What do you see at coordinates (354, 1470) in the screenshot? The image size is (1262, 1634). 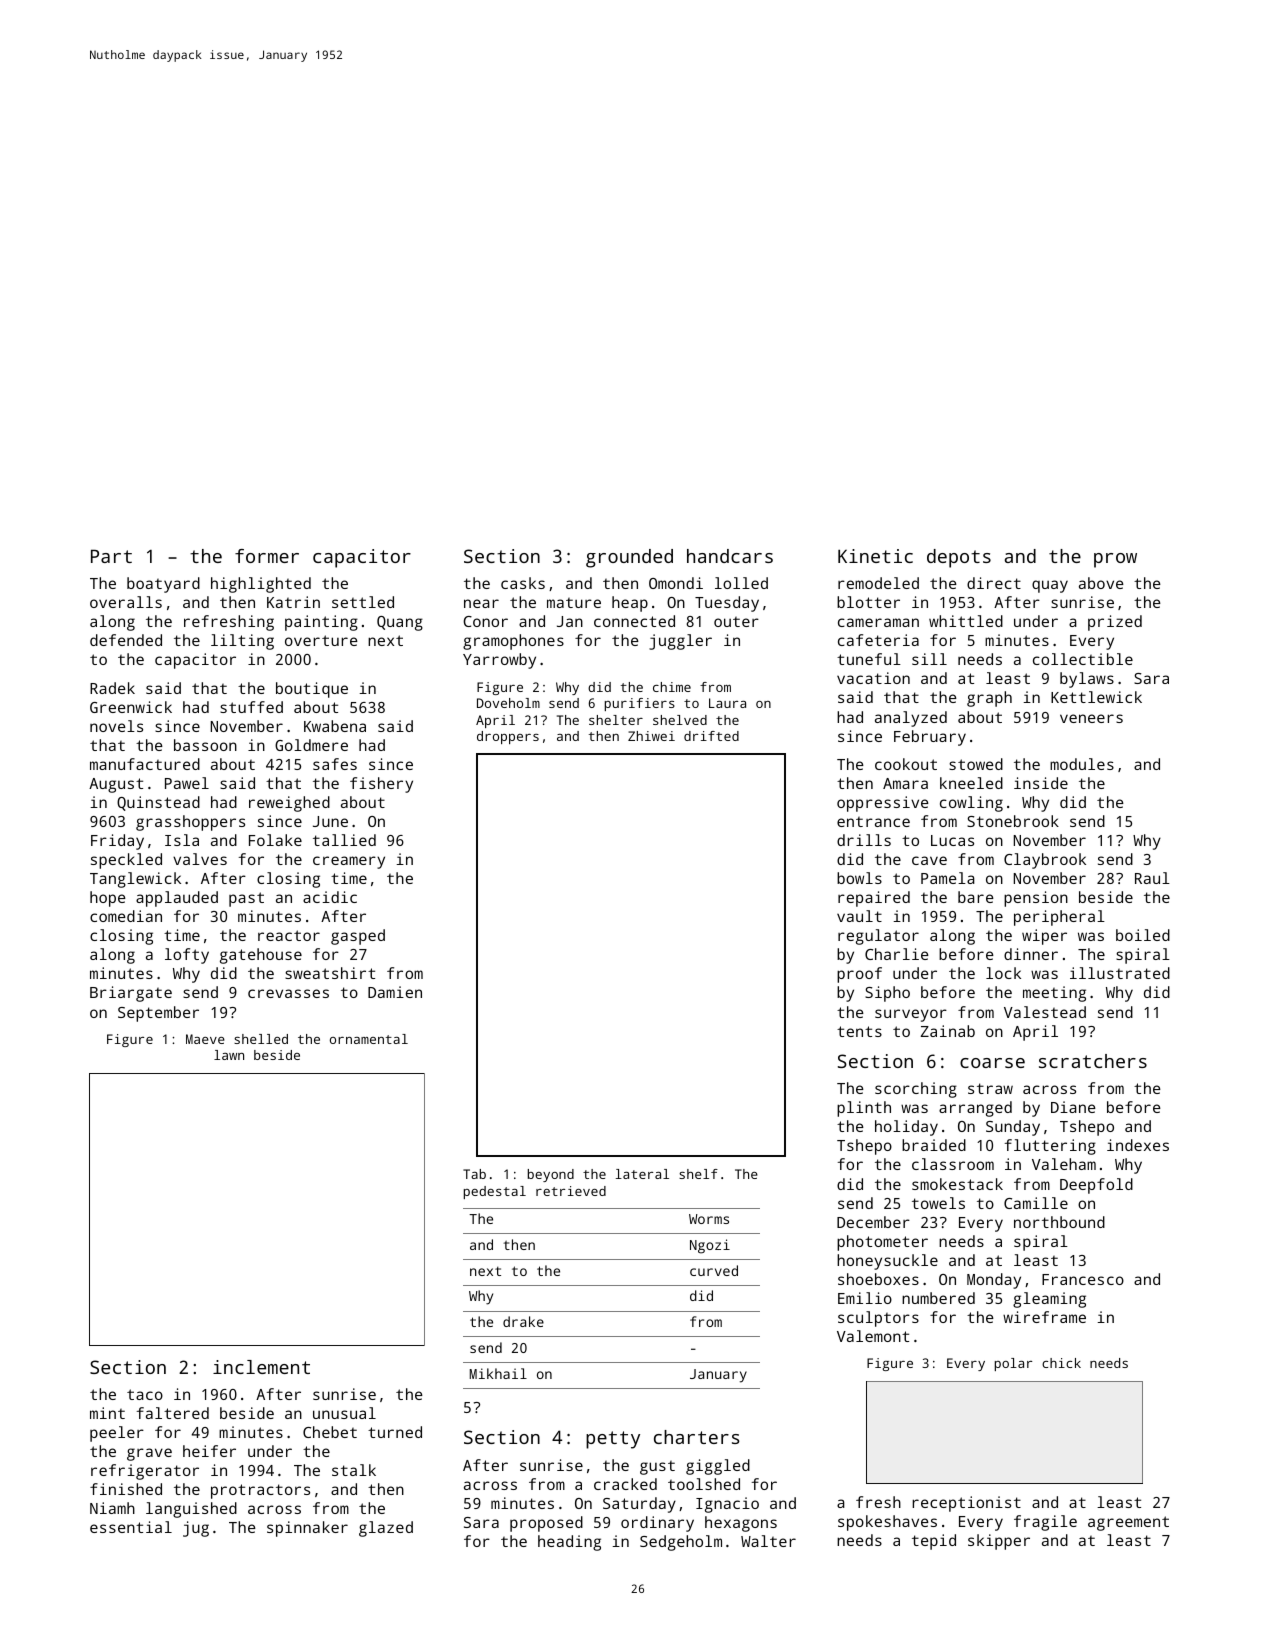 I see `stalk` at bounding box center [354, 1470].
